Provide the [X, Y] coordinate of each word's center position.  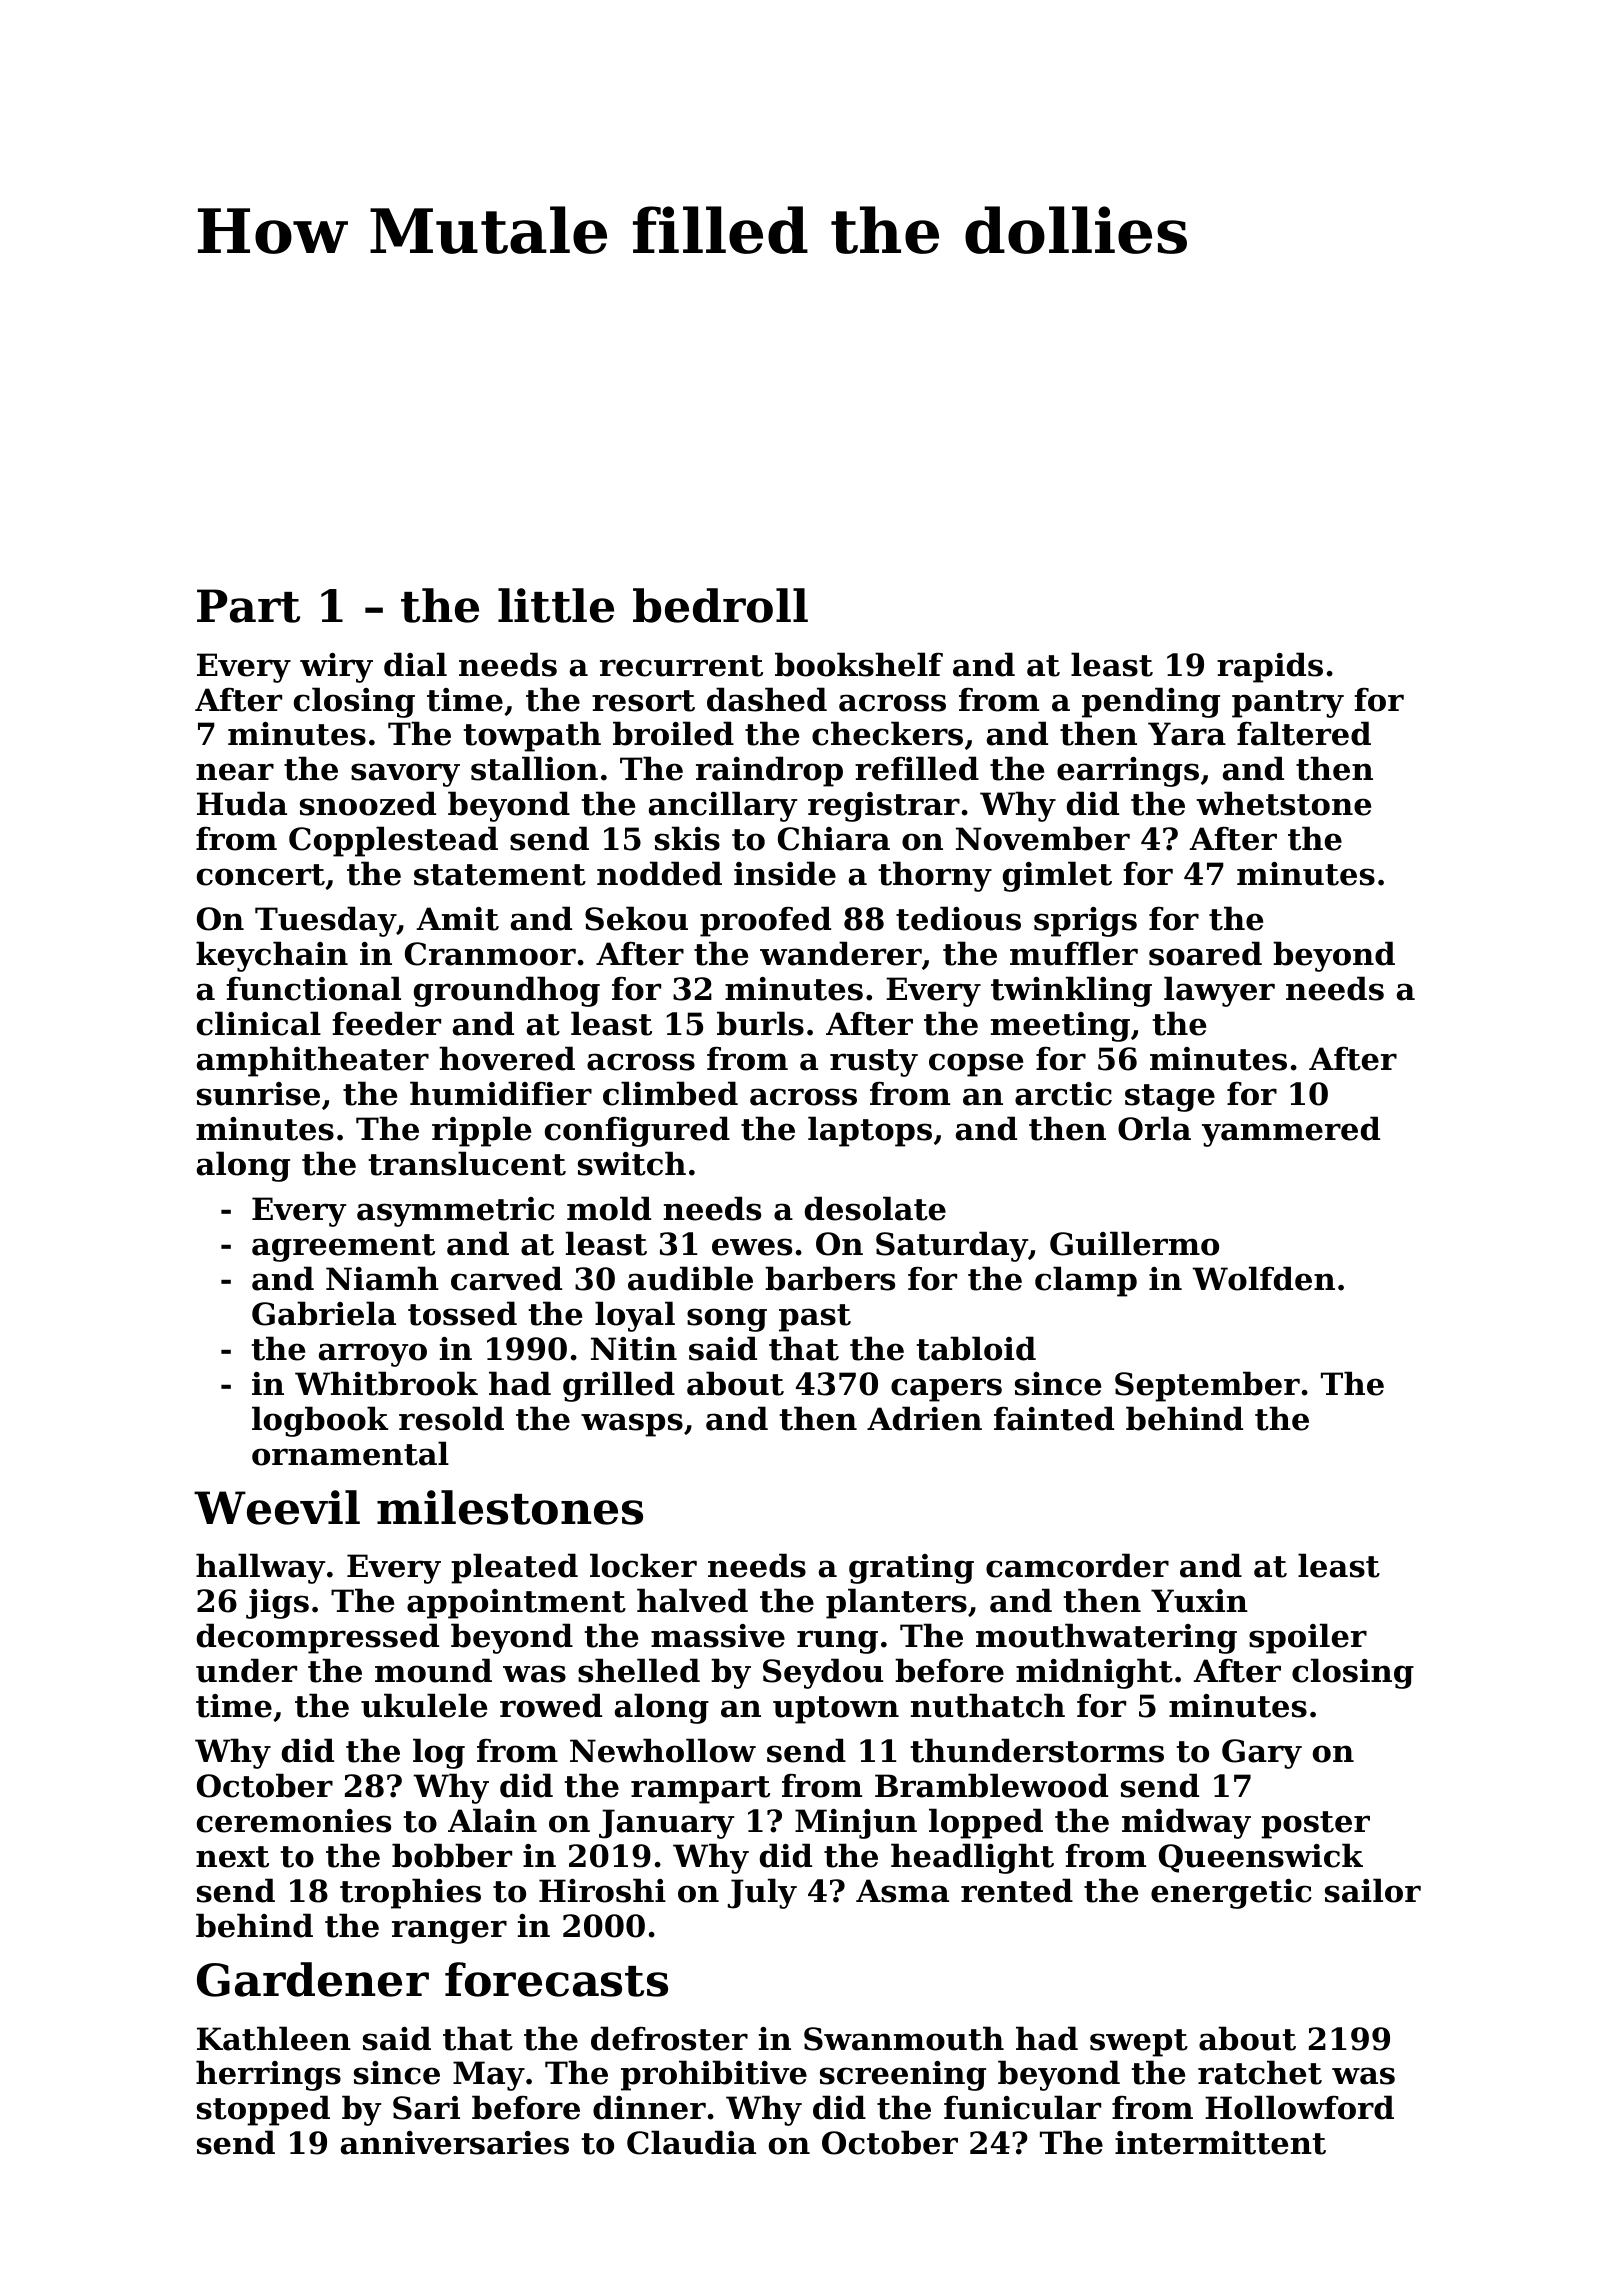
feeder [386, 1023]
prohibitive [714, 2075]
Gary [1262, 1754]
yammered [1291, 1131]
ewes [752, 1247]
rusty [874, 1063]
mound [433, 1670]
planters [896, 1603]
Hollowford [1299, 2107]
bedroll [720, 605]
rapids [1270, 667]
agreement [343, 1248]
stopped [263, 2110]
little [556, 605]
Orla [1154, 1128]
